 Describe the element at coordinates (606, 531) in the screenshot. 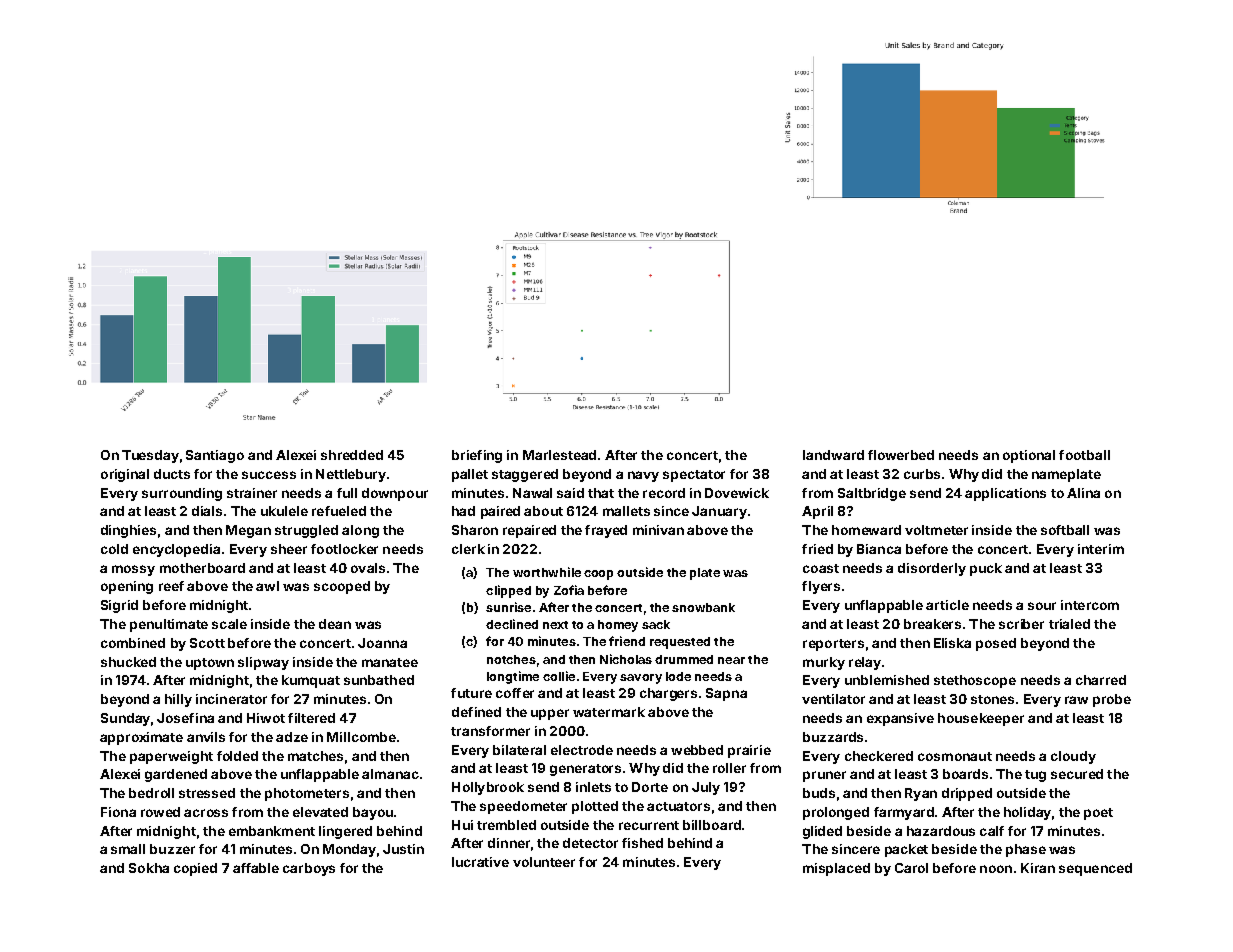

I see `frayed` at that location.
